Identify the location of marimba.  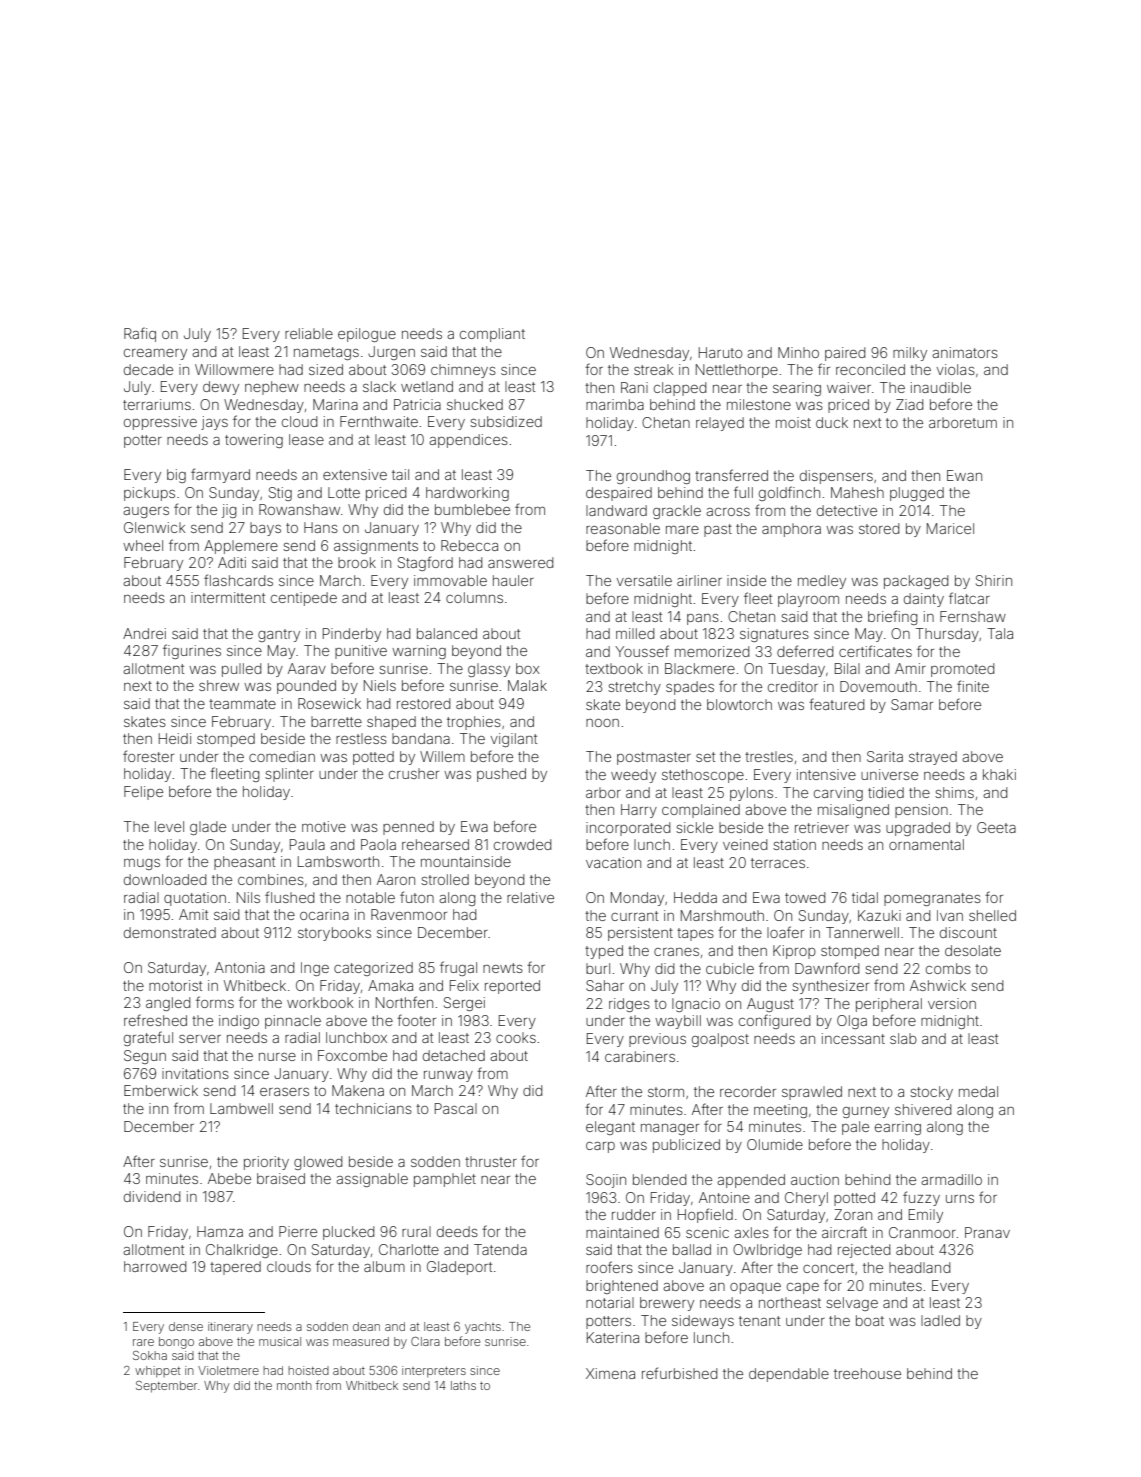
(615, 404).
